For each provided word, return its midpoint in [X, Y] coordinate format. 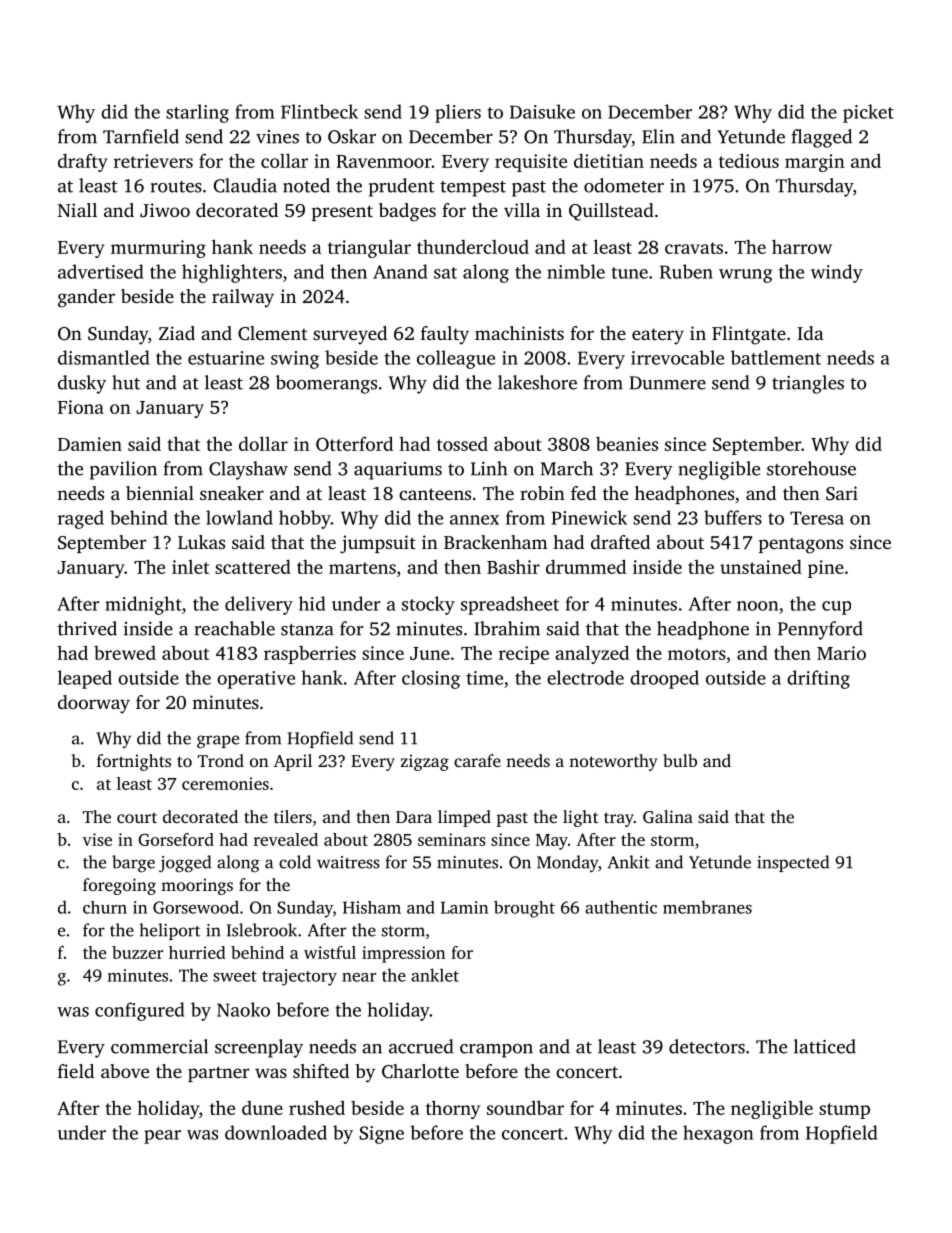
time [485, 678]
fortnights [134, 762]
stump [844, 1111]
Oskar [352, 136]
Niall [77, 210]
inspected [793, 863]
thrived [87, 628]
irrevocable [677, 357]
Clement [272, 333]
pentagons [801, 545]
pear [162, 1137]
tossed [462, 444]
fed [583, 493]
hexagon [718, 1134]
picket [868, 113]
